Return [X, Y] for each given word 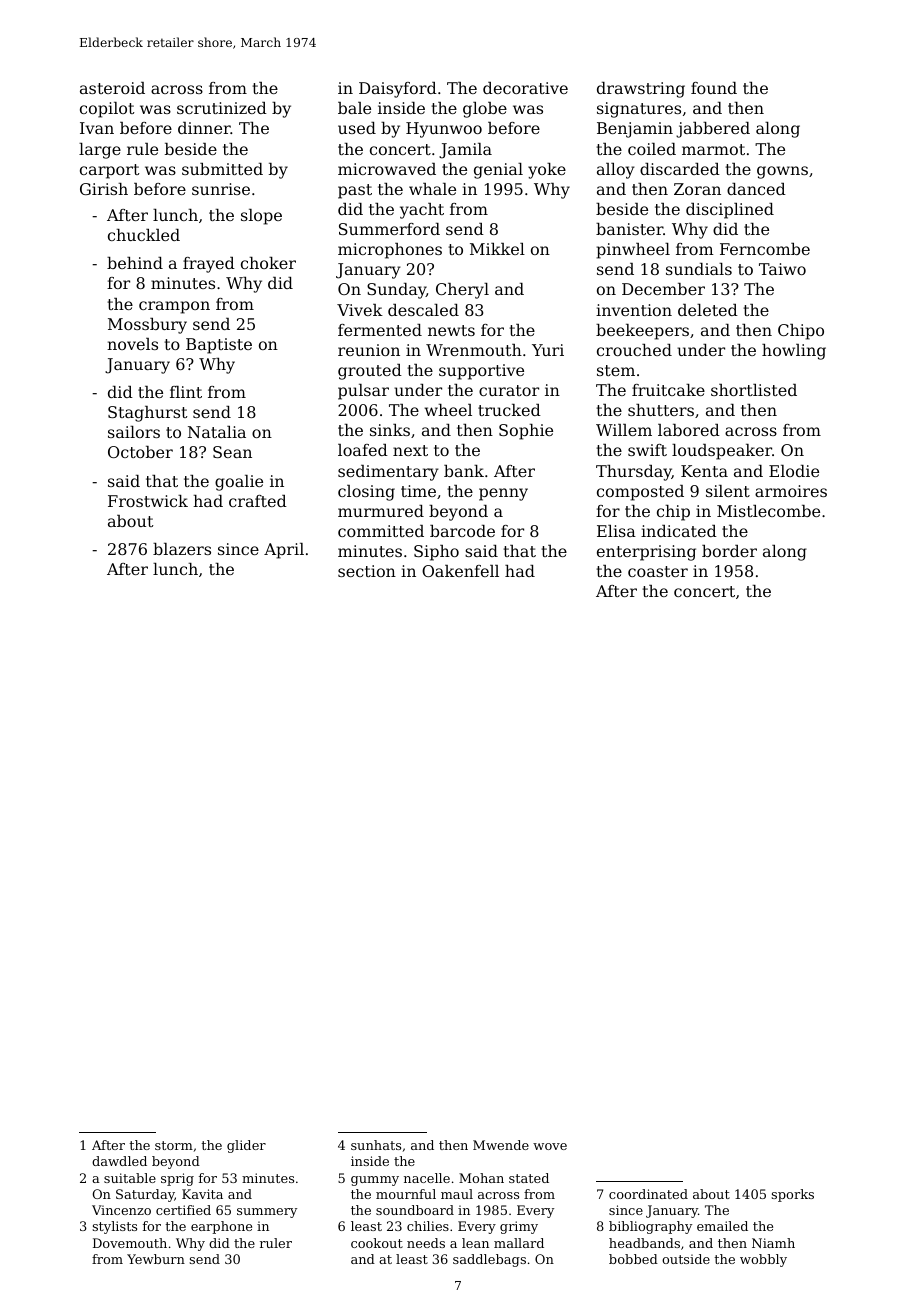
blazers [182, 549]
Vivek [360, 310]
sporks [792, 1195]
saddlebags [489, 1260]
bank [464, 471]
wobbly [763, 1260]
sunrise [221, 189]
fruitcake [668, 390]
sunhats [376, 1145]
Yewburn [156, 1259]
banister [629, 229]
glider [246, 1146]
